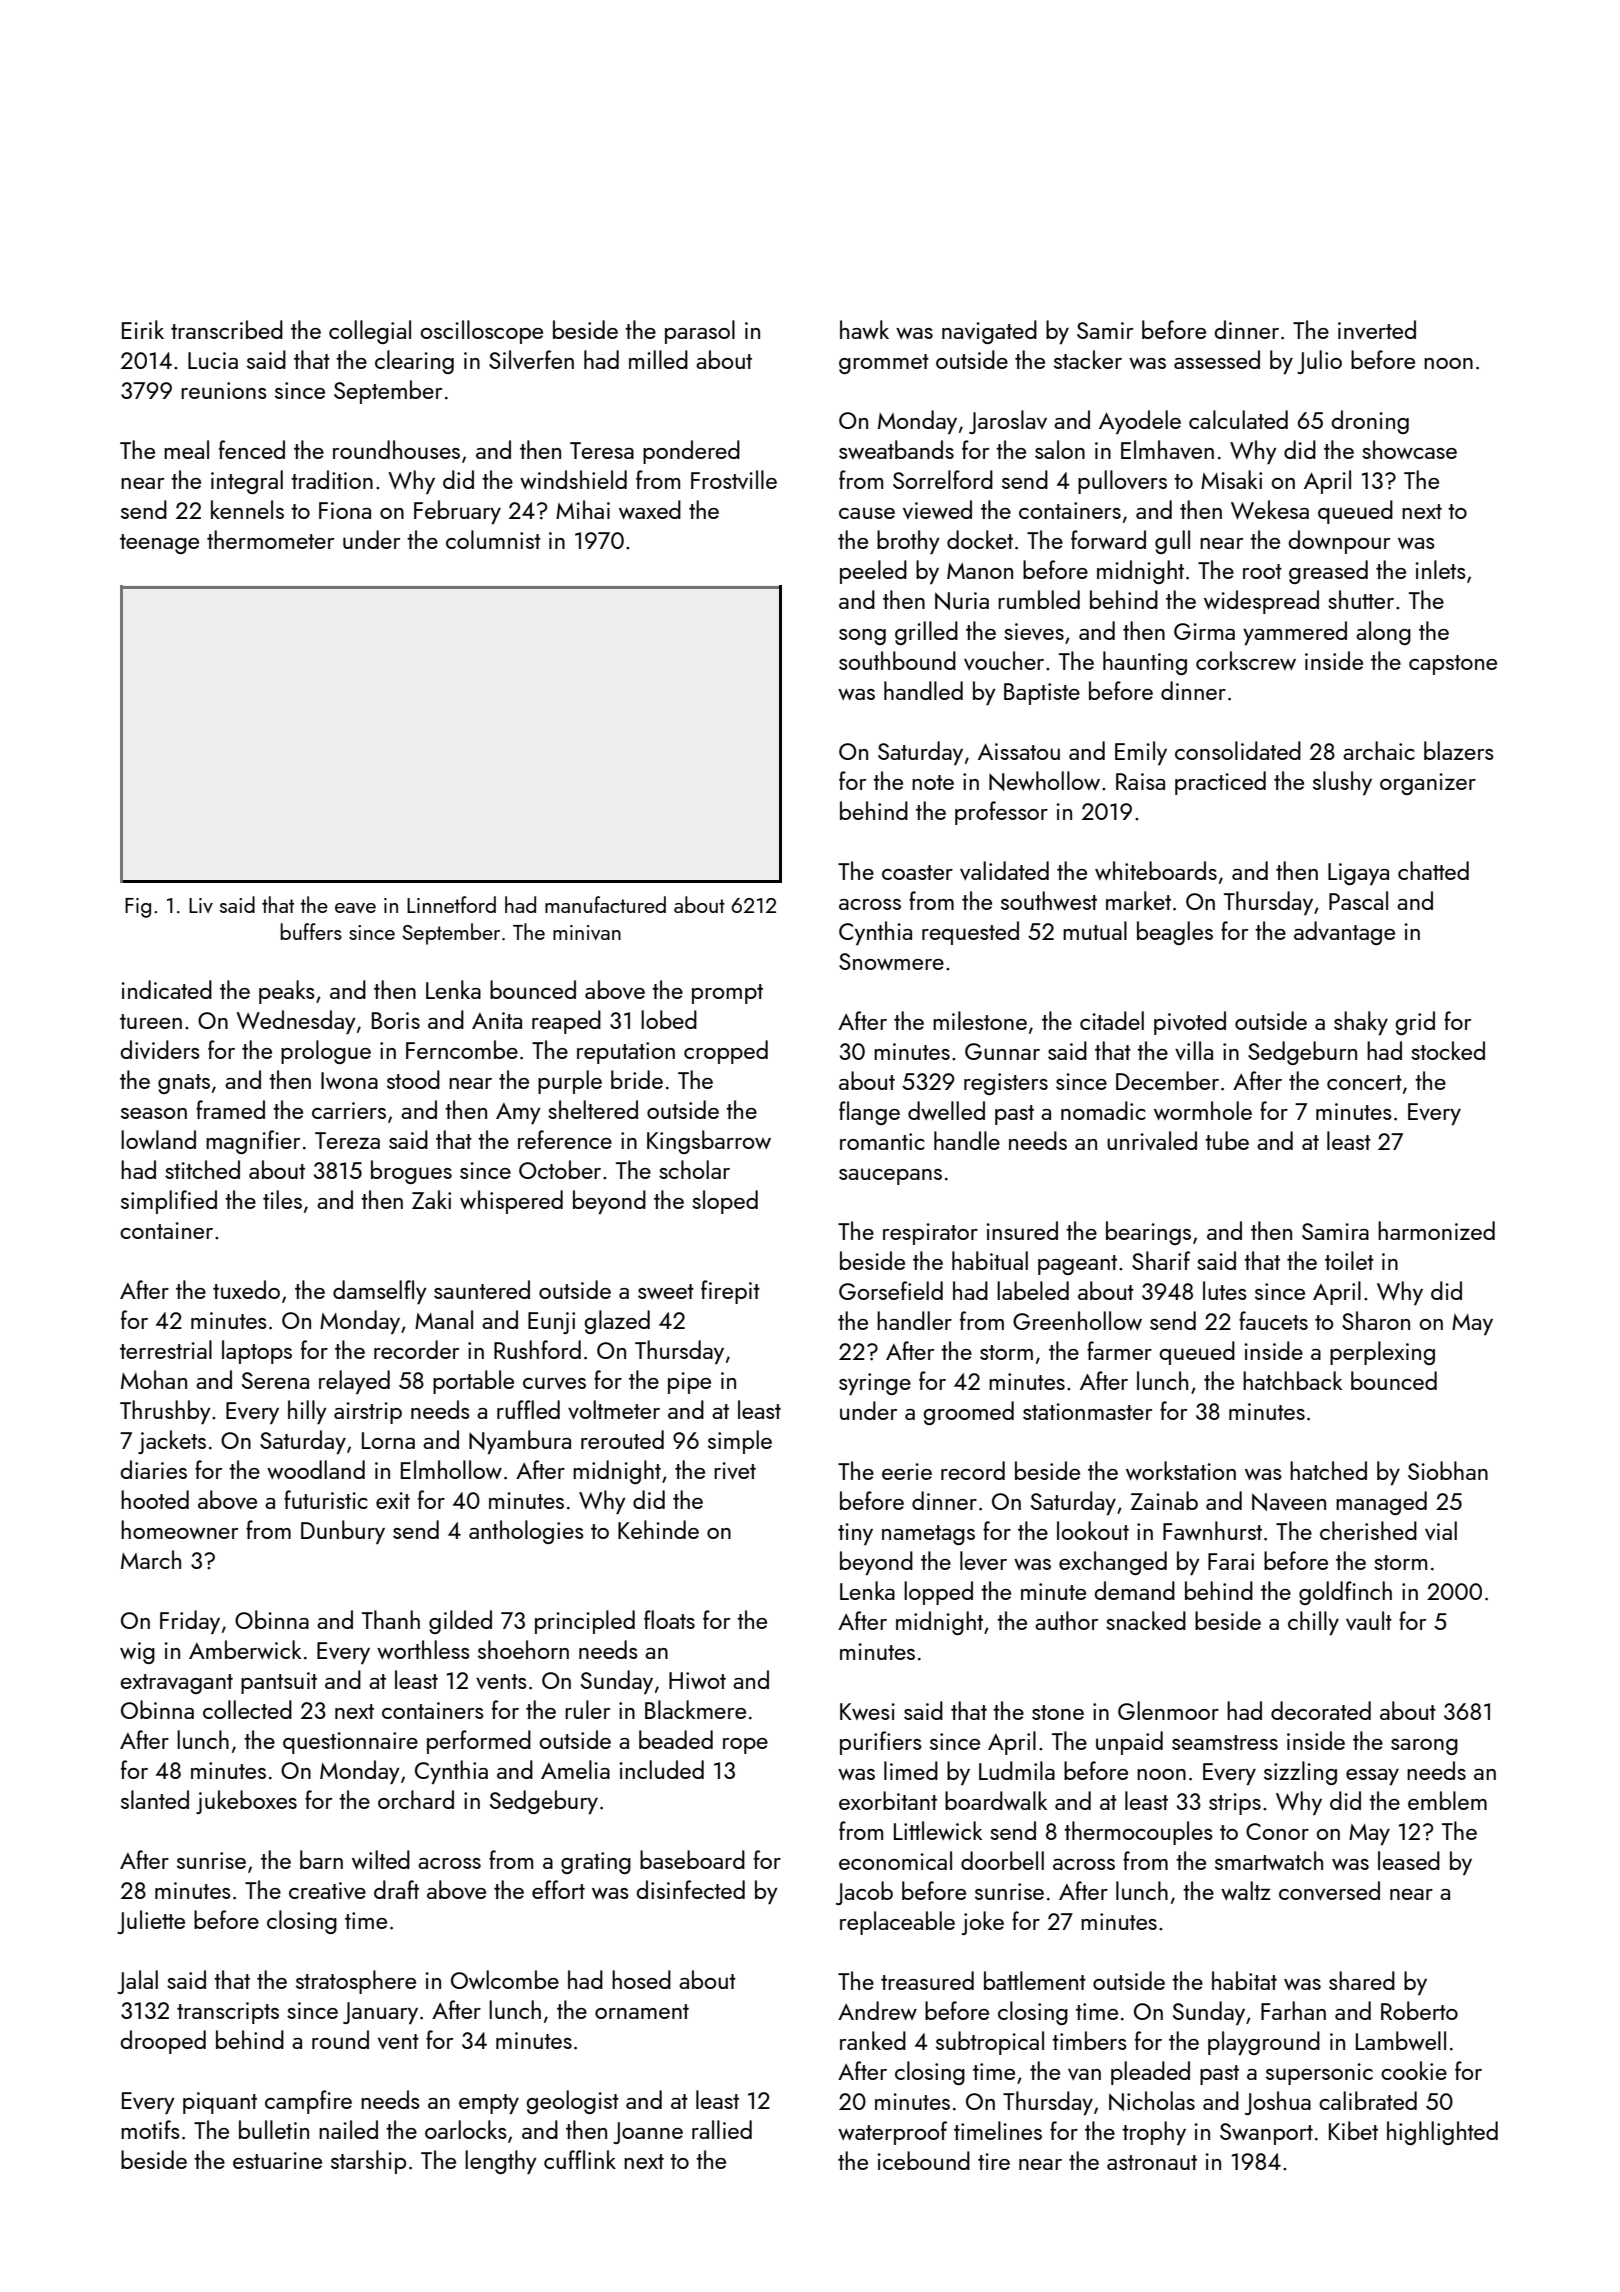 The height and width of the image is (2292, 1620). Describe the element at coordinates (348, 2129) in the image. I see `nailed` at that location.
